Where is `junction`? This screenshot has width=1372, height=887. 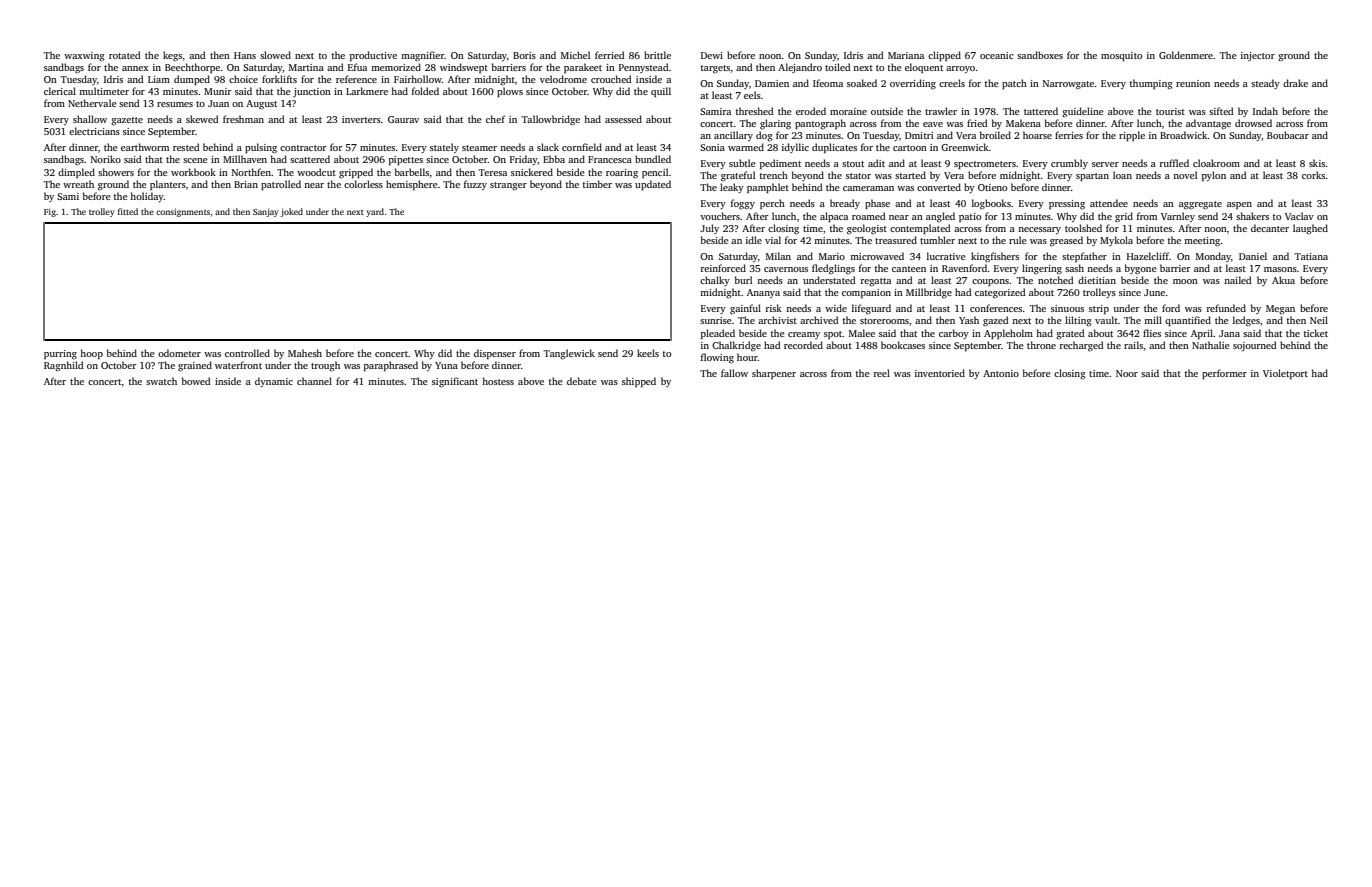
junction is located at coordinates (312, 92).
